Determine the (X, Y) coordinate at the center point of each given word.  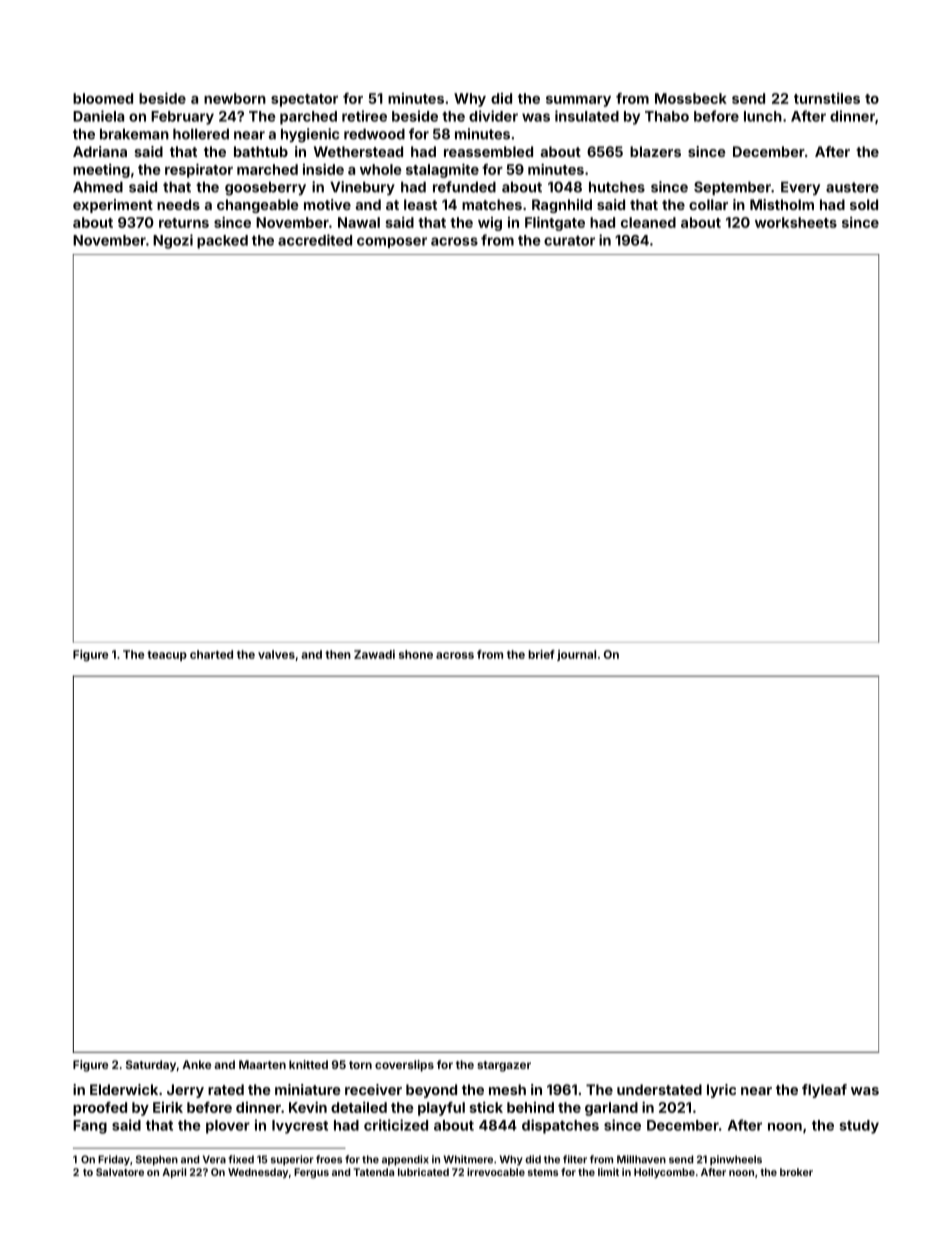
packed (222, 242)
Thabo (667, 116)
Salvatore (120, 1172)
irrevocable (496, 1172)
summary (578, 101)
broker (796, 1172)
